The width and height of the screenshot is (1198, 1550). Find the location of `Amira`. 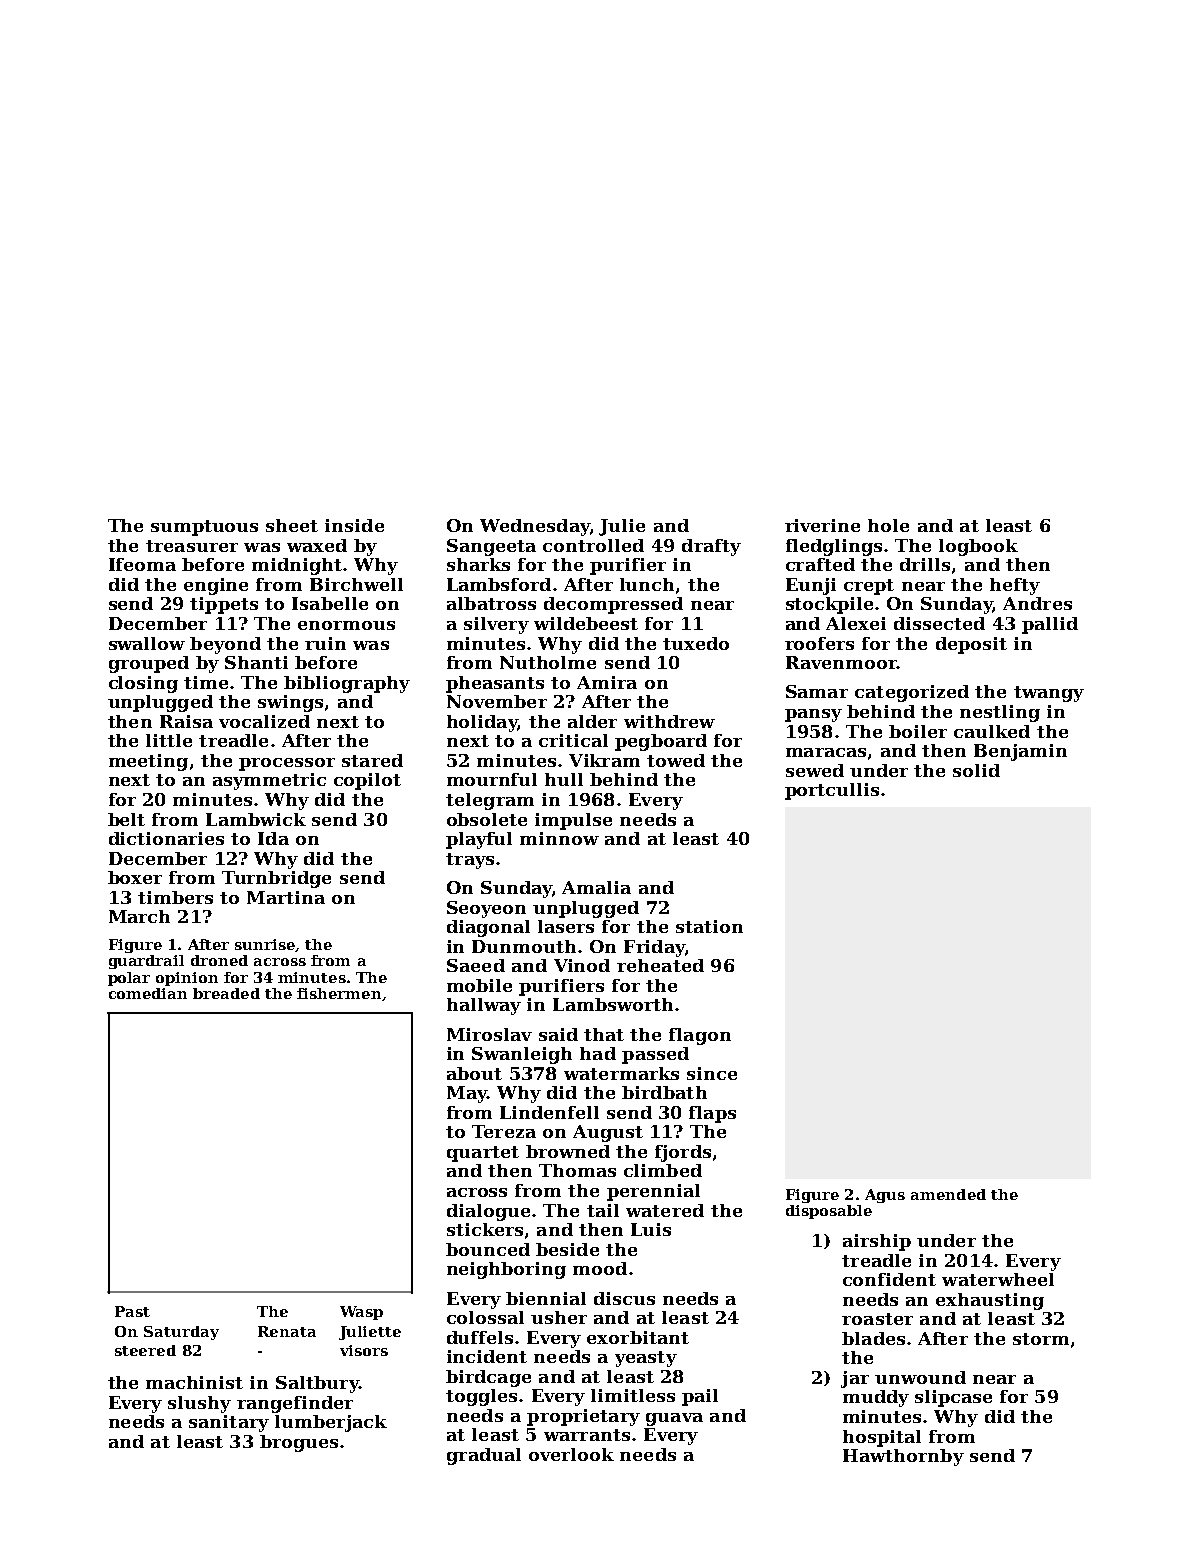

Amira is located at coordinates (607, 682).
